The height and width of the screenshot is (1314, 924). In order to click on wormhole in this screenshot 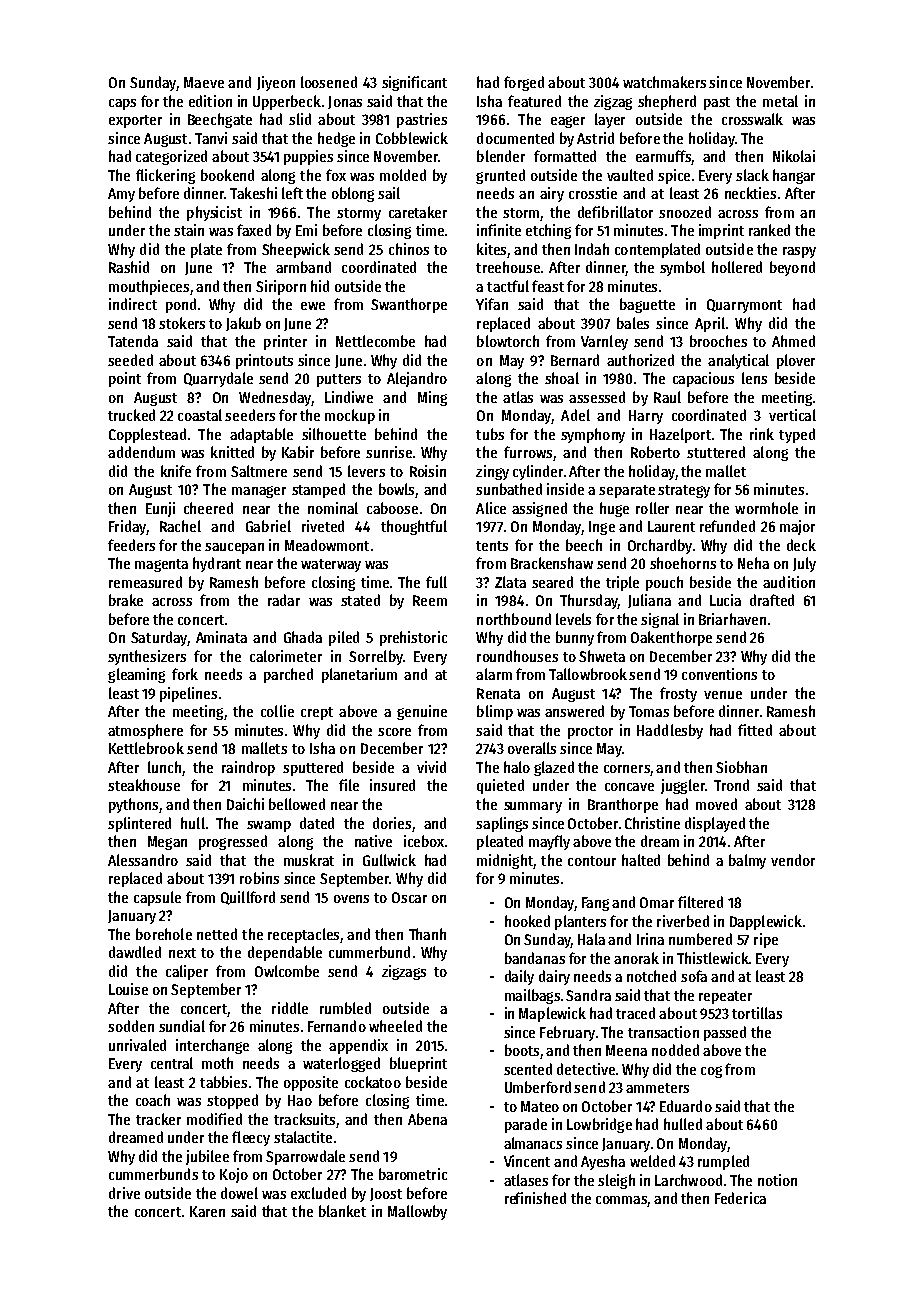, I will do `click(766, 508)`.
